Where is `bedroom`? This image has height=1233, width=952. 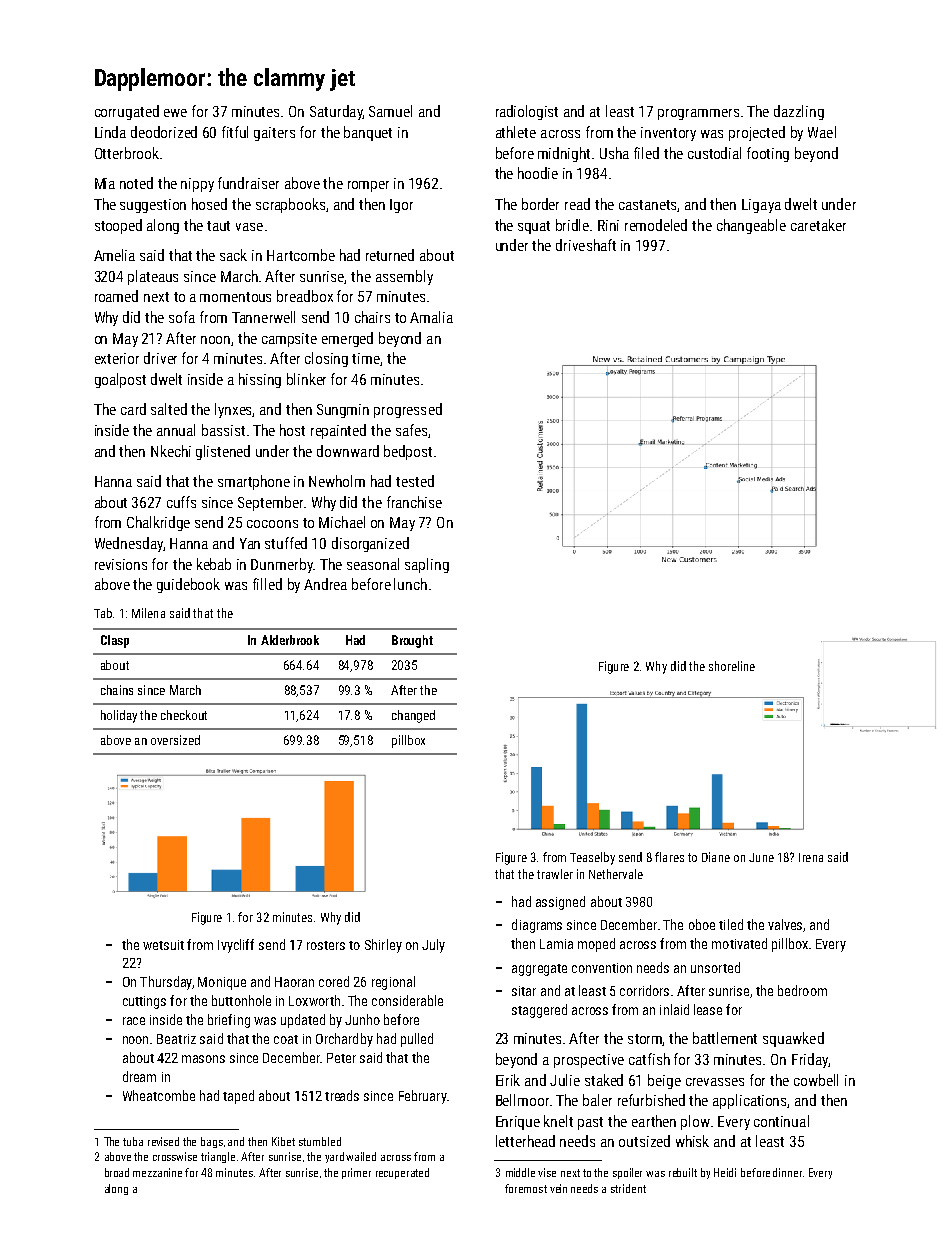 bedroom is located at coordinates (802, 990).
